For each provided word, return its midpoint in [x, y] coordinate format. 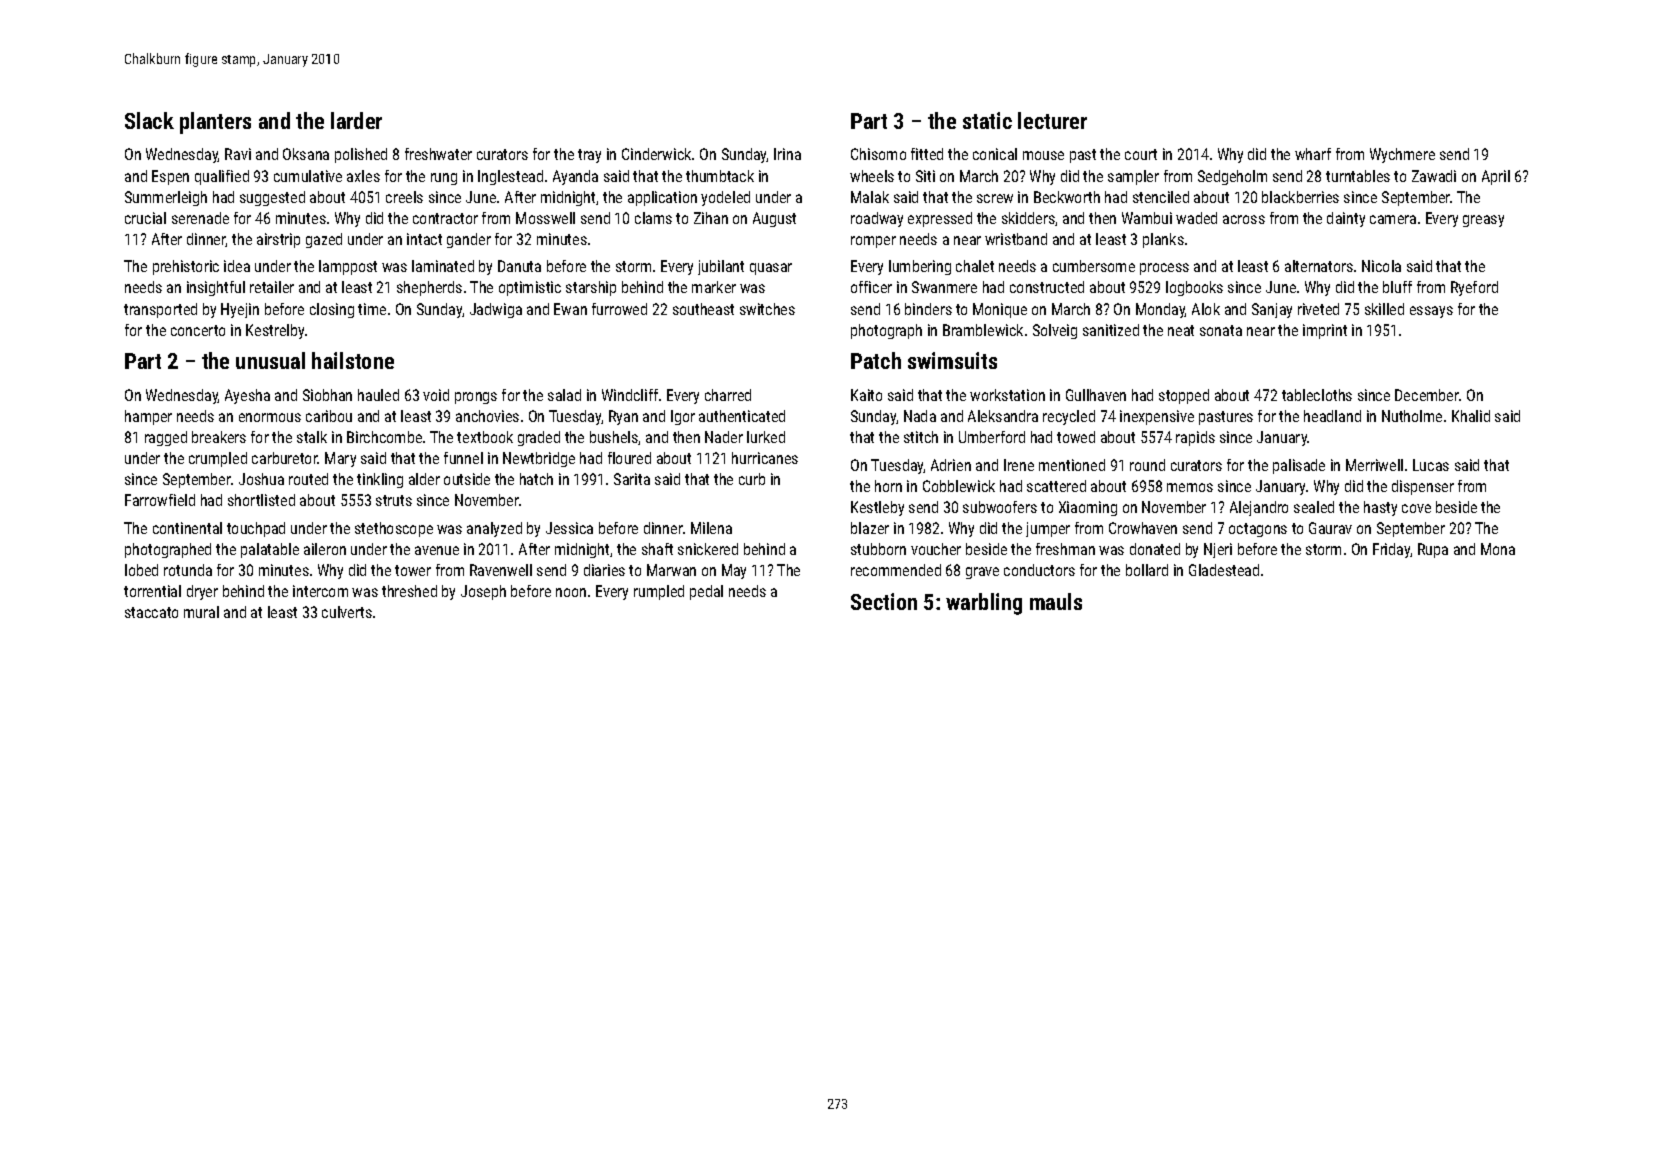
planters [215, 123]
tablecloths [1317, 395]
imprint [1325, 331]
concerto [198, 330]
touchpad [256, 529]
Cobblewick [959, 486]
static [987, 120]
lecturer [1052, 120]
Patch [876, 360]
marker [714, 287]
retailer [272, 287]
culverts [347, 612]
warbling [984, 604]
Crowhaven [1143, 528]
